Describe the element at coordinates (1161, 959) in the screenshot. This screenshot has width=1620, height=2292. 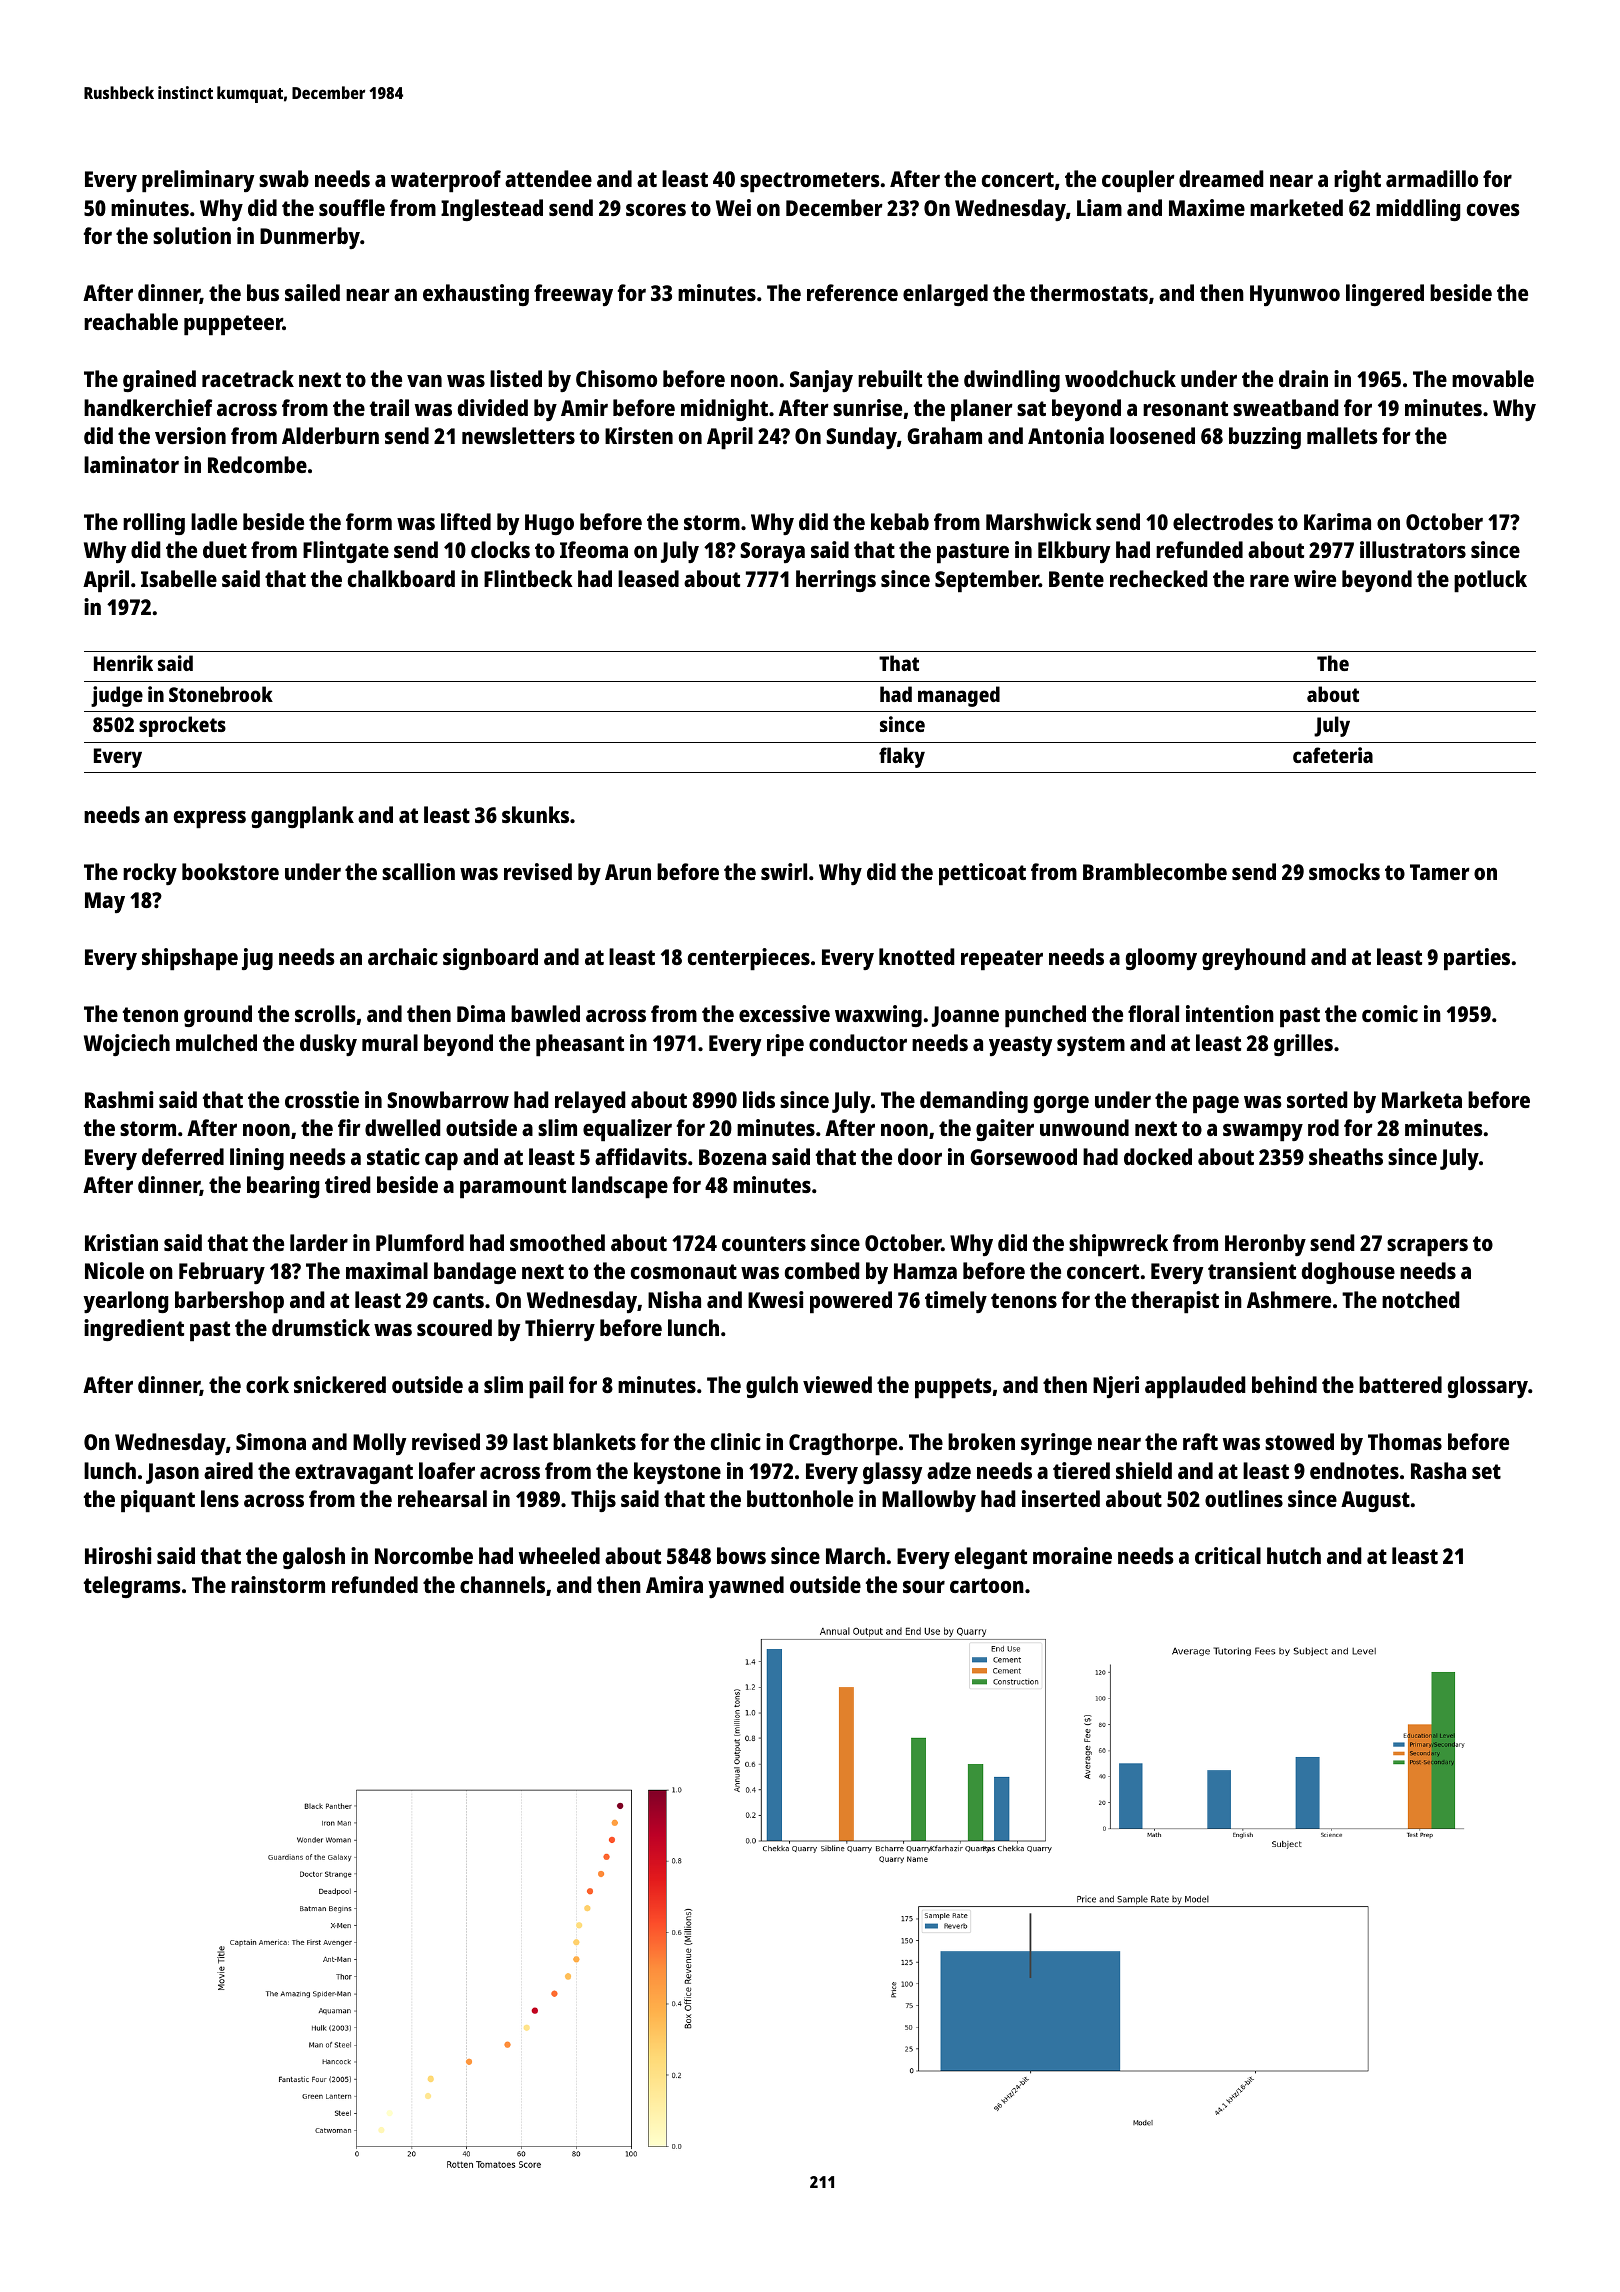
I see `gloomy` at that location.
